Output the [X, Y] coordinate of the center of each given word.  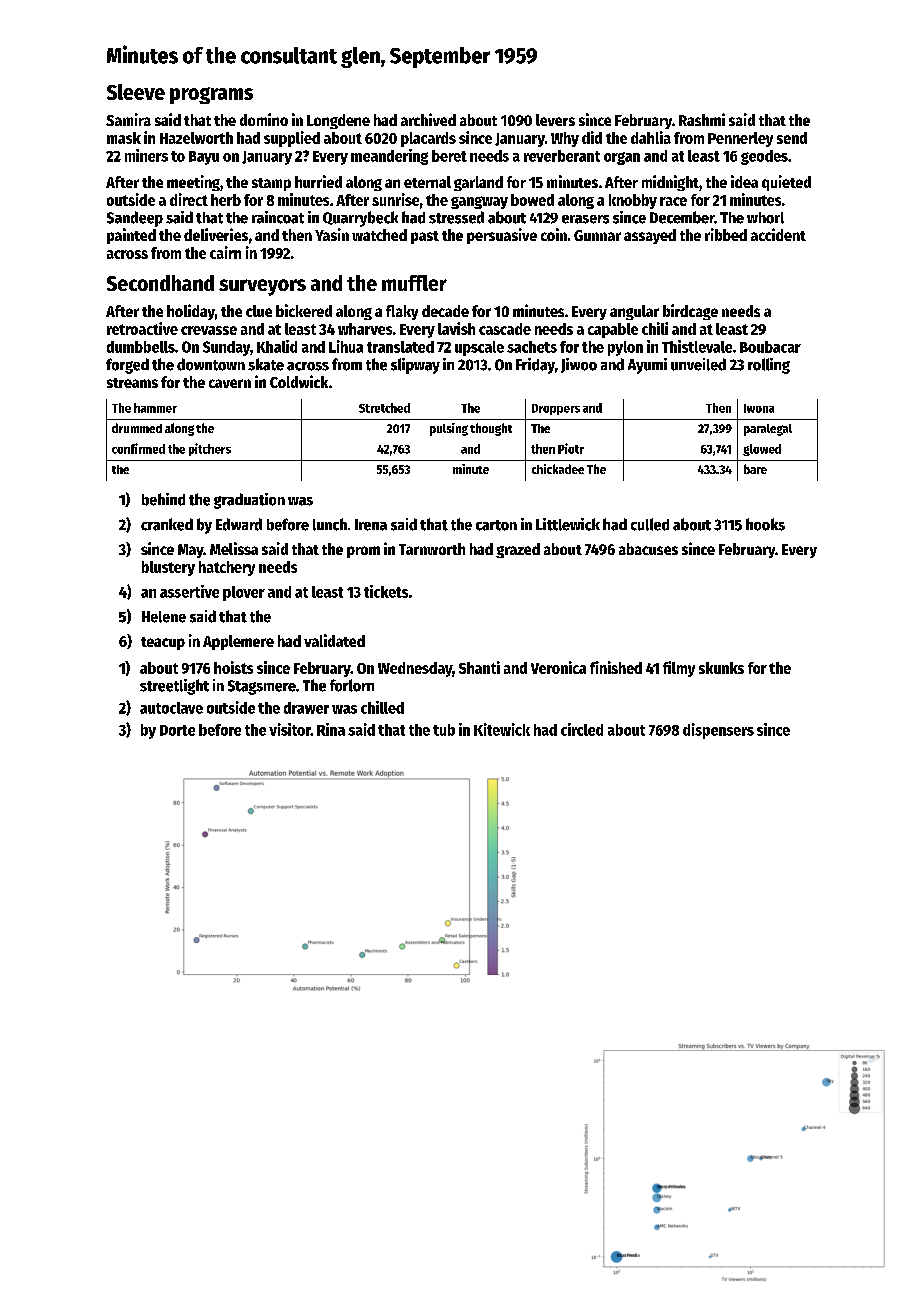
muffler [414, 283]
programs [211, 95]
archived [428, 119]
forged [127, 366]
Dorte [177, 730]
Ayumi [647, 366]
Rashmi [702, 119]
